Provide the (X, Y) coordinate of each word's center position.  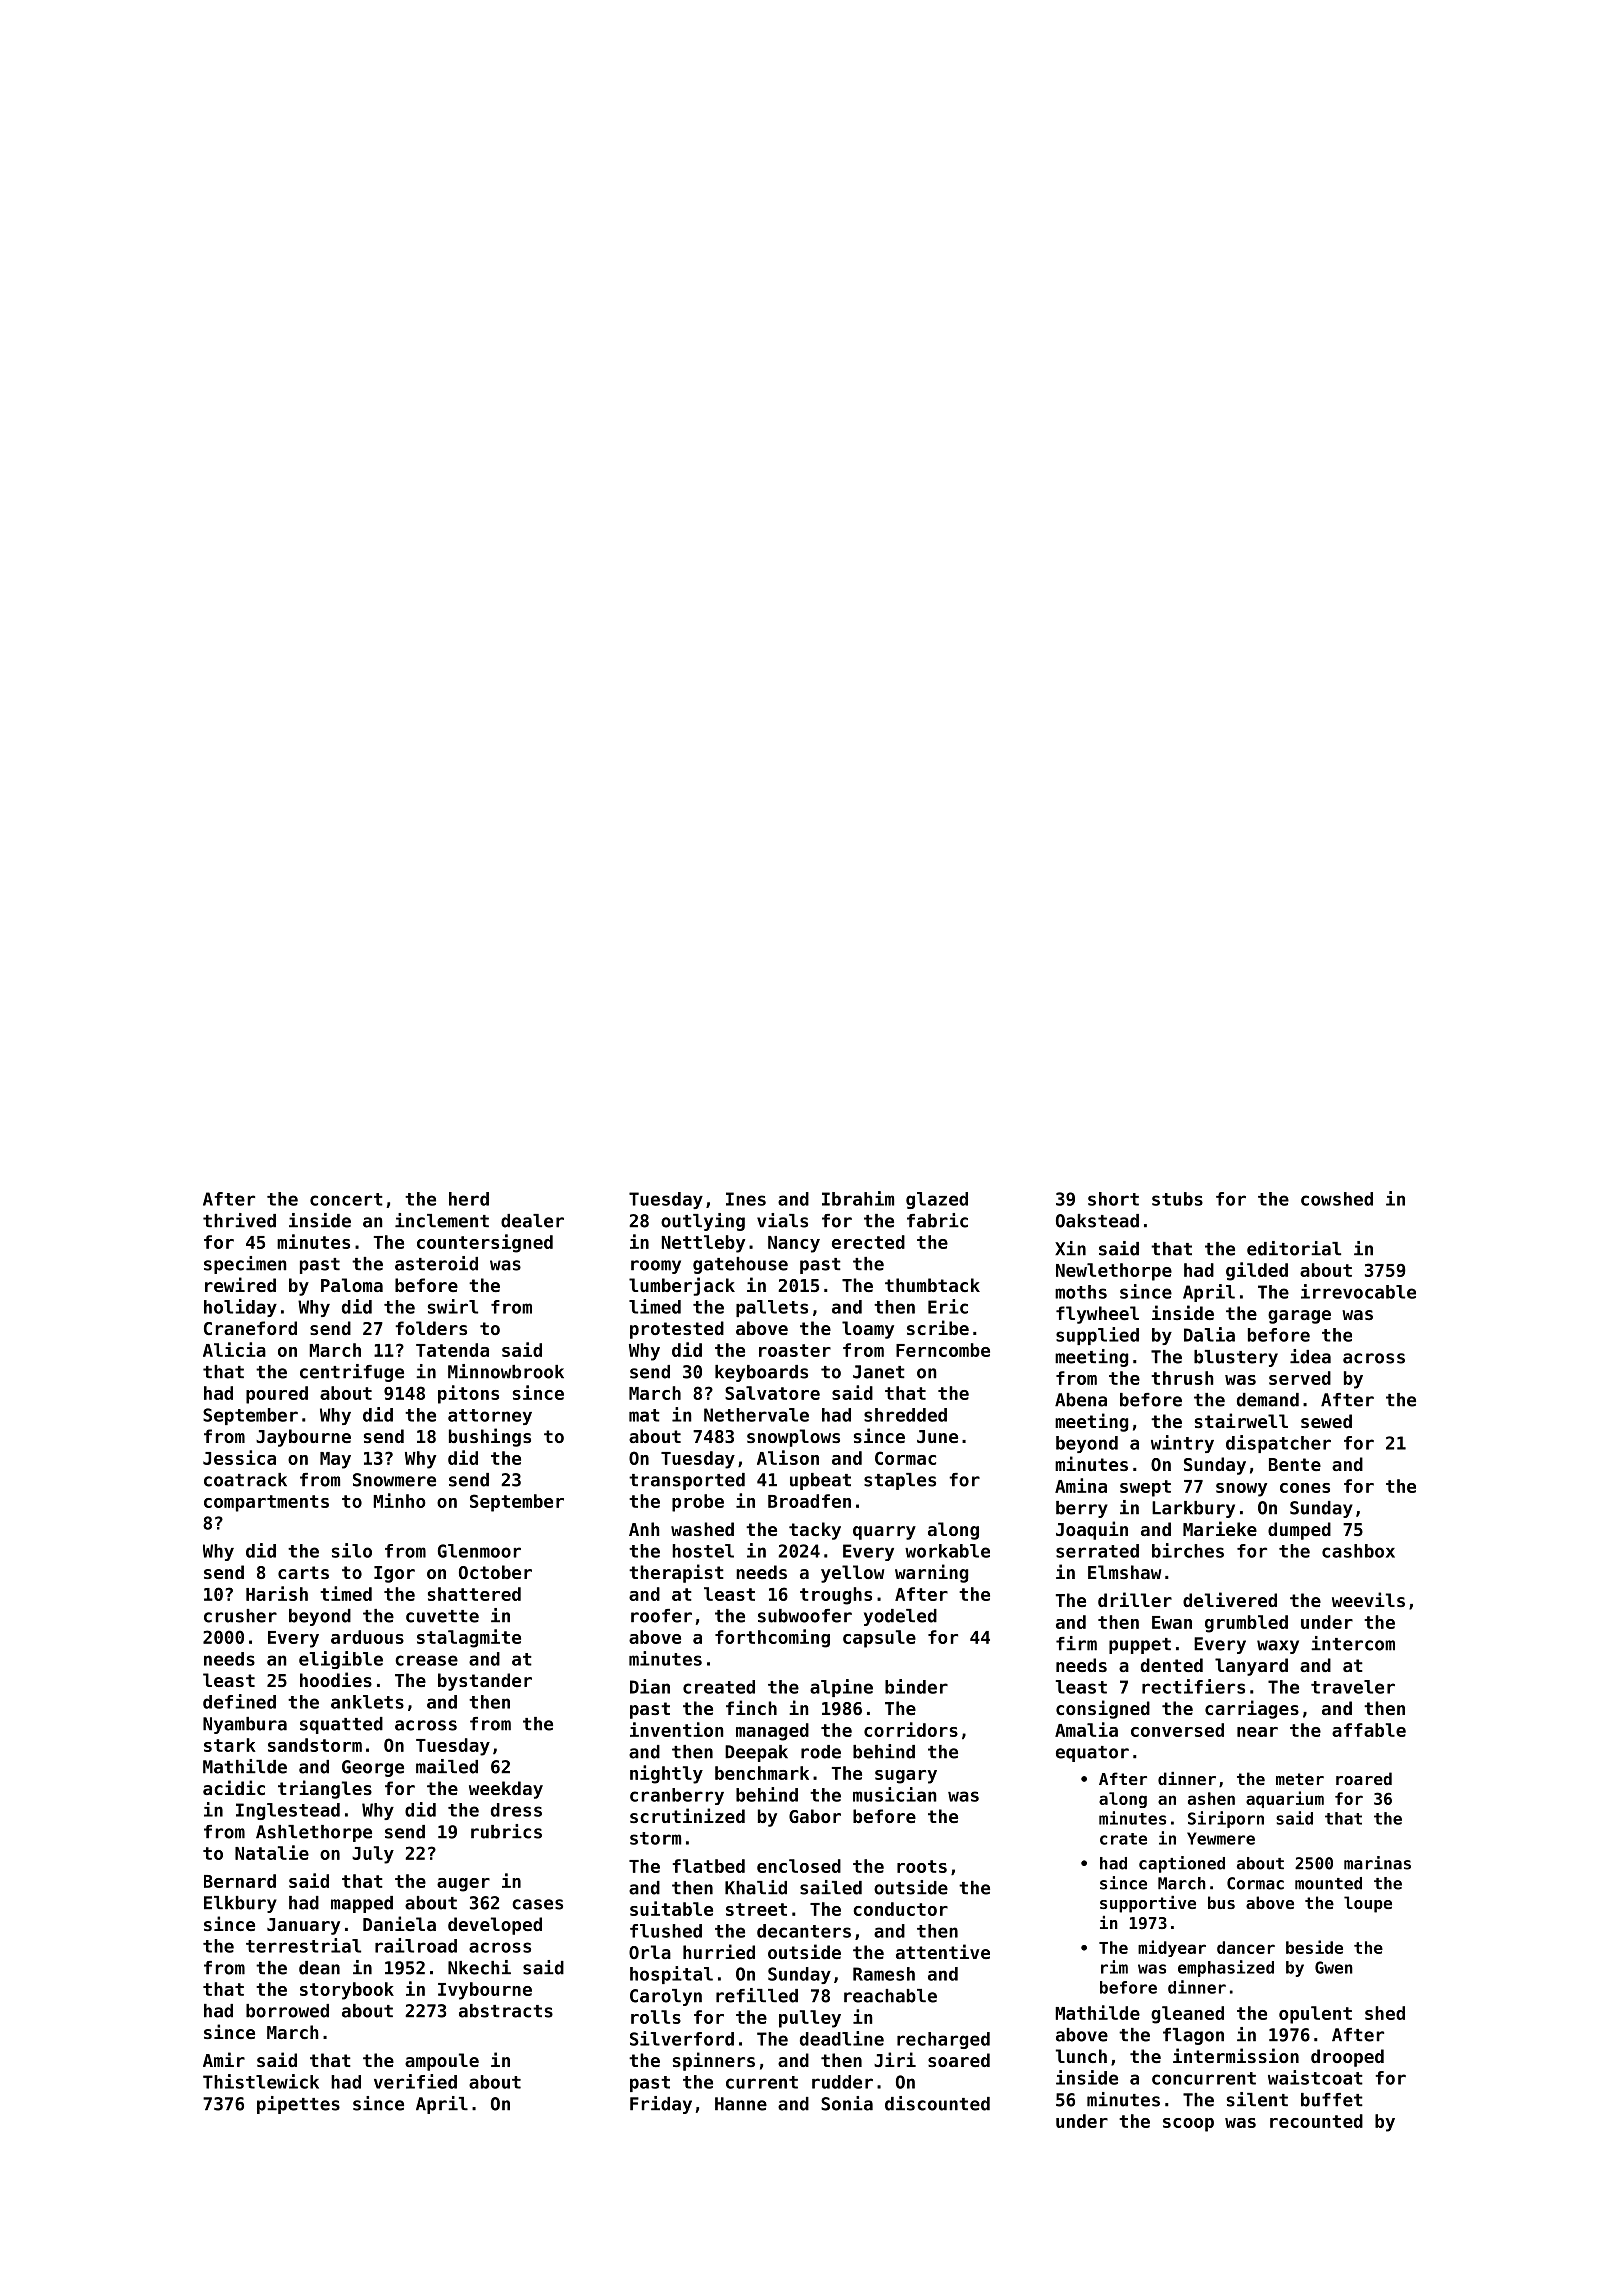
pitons (468, 1394)
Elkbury (240, 1904)
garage (1299, 1317)
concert (346, 1199)
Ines (746, 1199)
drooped (1347, 2058)
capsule (879, 1639)
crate (1123, 1839)
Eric (948, 1306)
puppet (1140, 1646)
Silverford (682, 2038)
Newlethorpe (1114, 1272)
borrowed (287, 2011)
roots (922, 1866)
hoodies (336, 1679)
